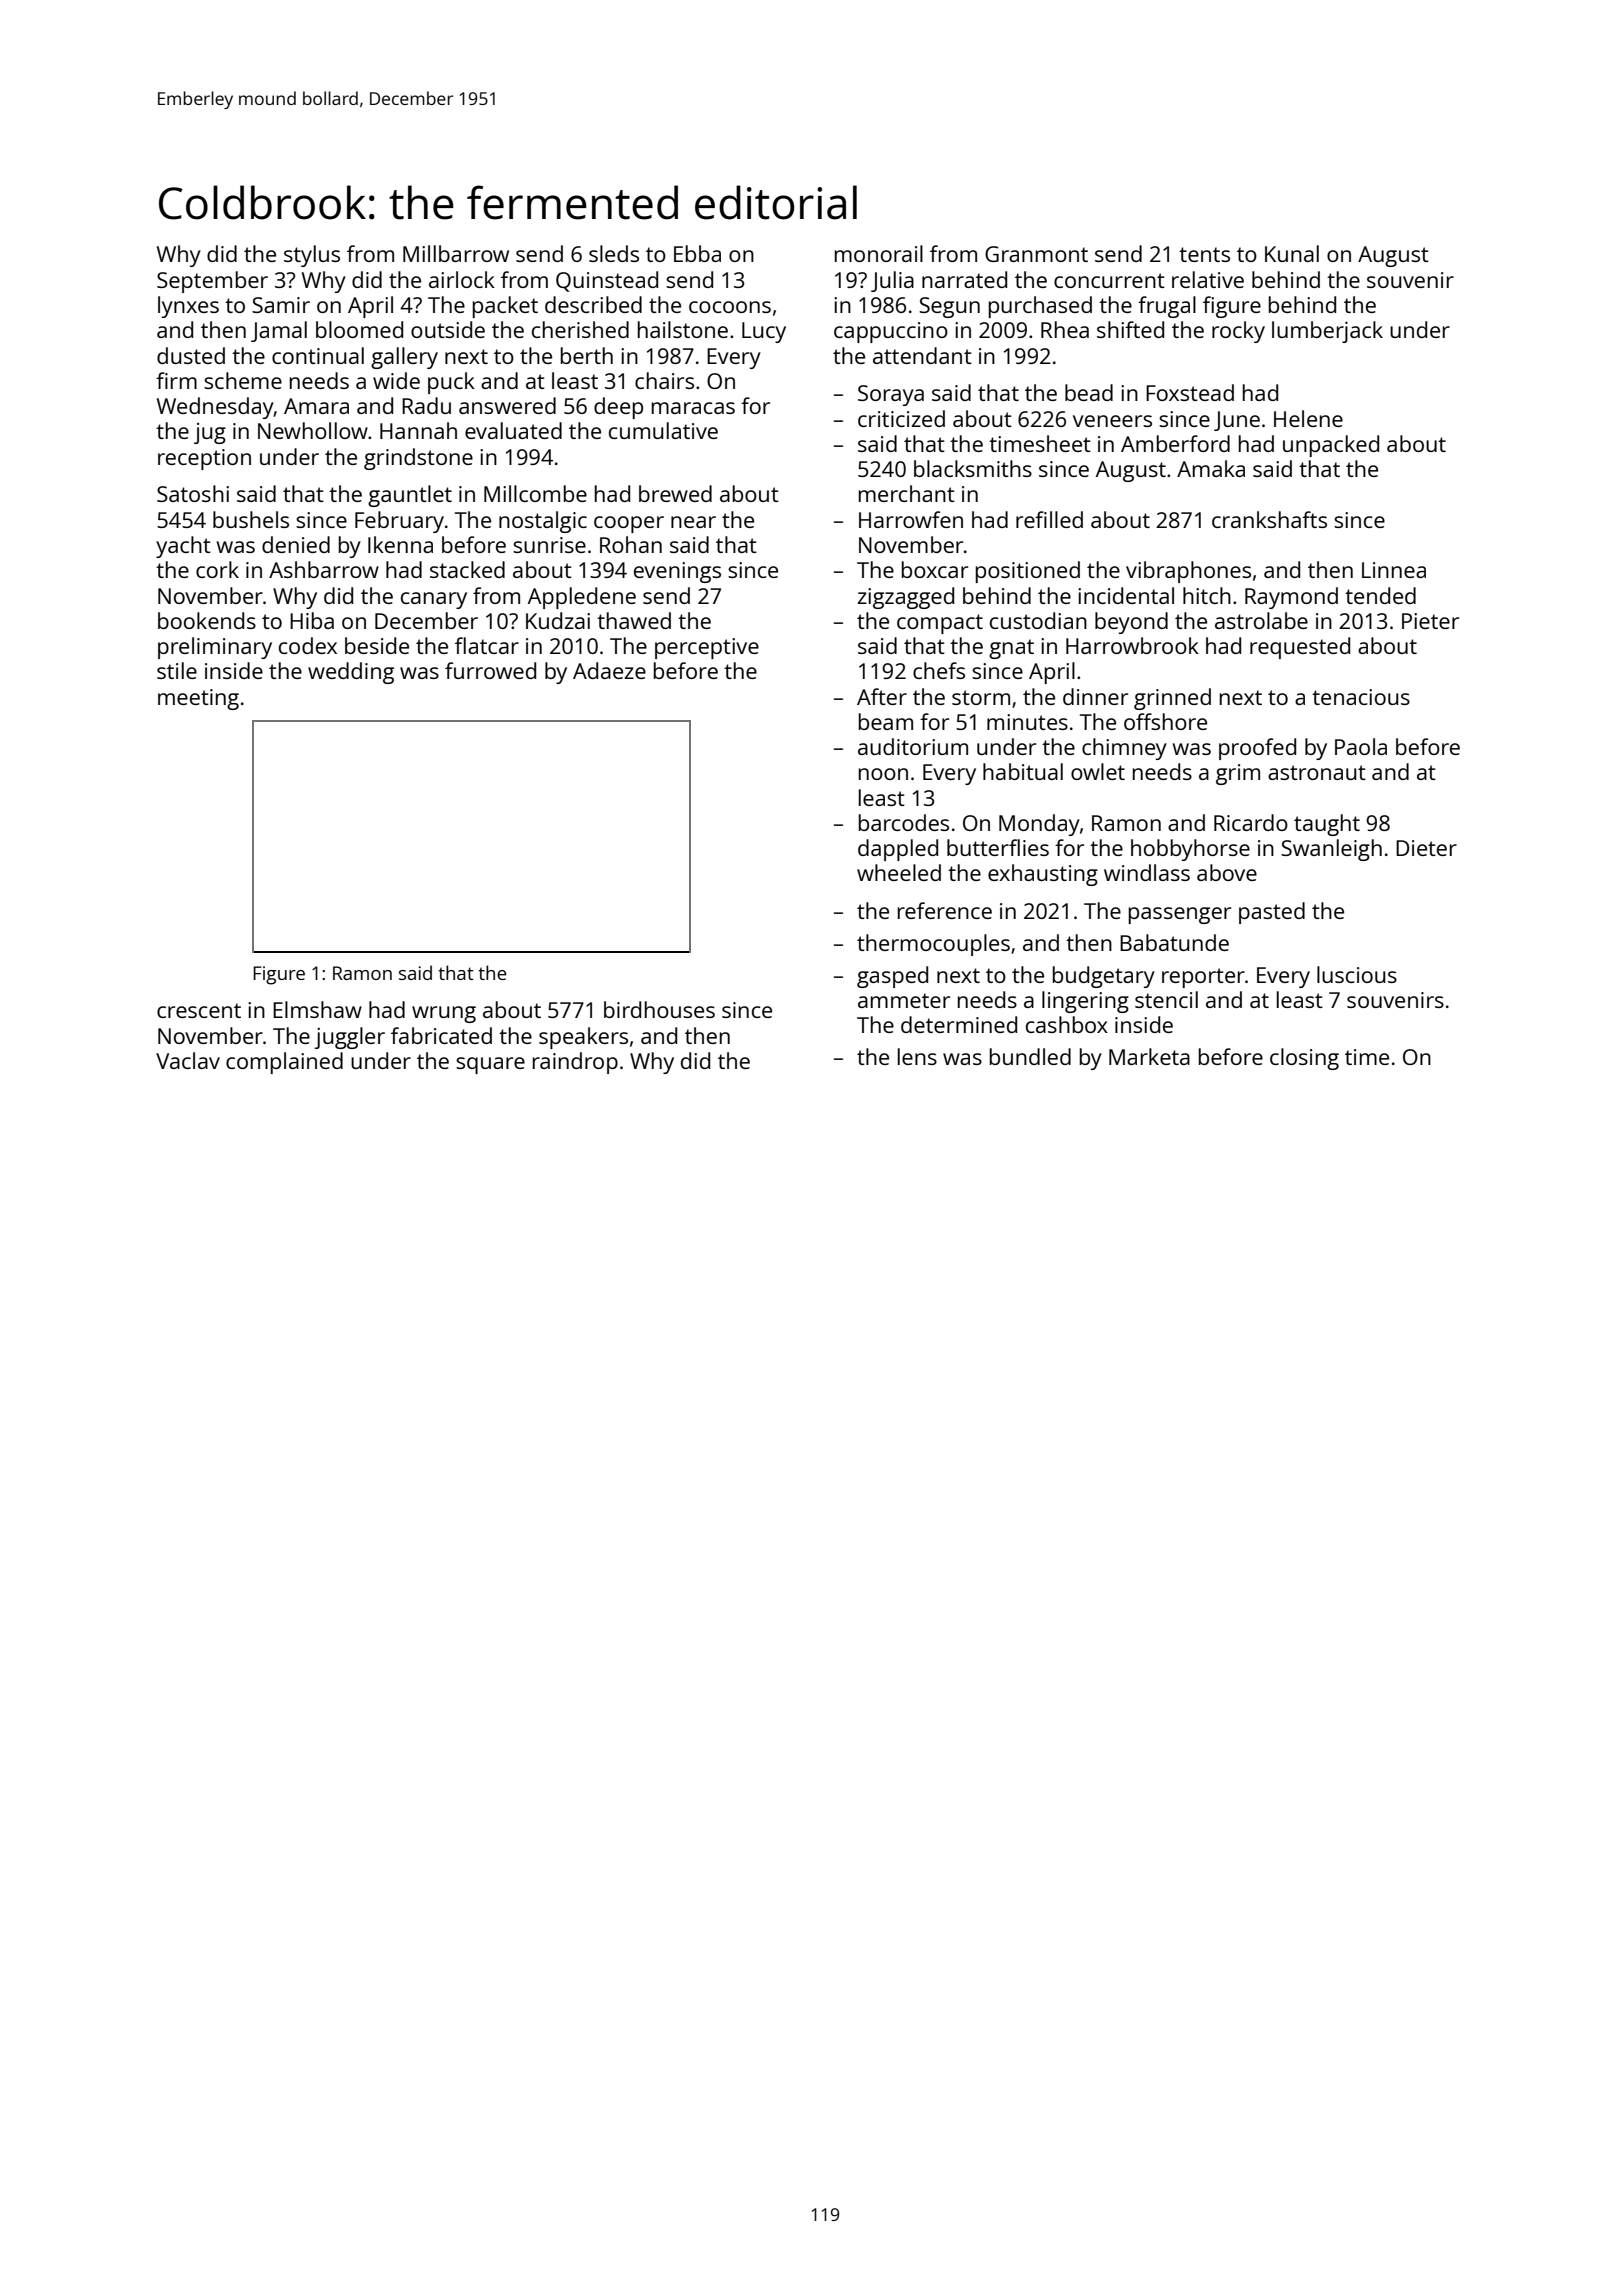 Image resolution: width=1620 pixels, height=2292 pixels. I want to click on continual, so click(318, 355).
